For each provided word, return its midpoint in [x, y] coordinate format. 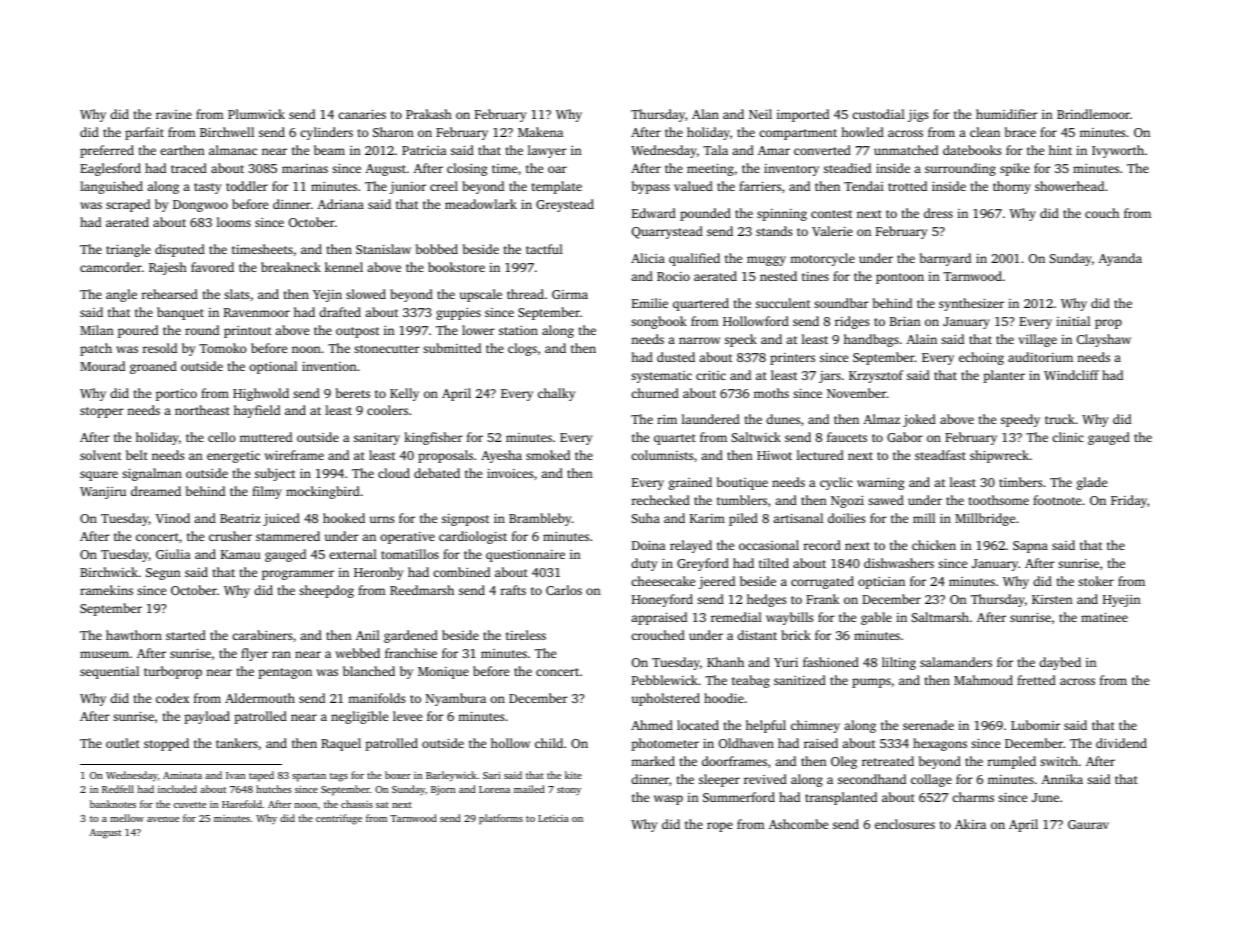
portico [176, 395]
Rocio [673, 276]
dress [938, 213]
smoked [548, 455]
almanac [233, 150]
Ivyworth [1118, 151]
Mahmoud [983, 680]
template [557, 187]
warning [880, 484]
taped [261, 776]
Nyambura [456, 699]
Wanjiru [103, 493]
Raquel [341, 744]
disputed [180, 250]
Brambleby [540, 519]
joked [919, 420]
